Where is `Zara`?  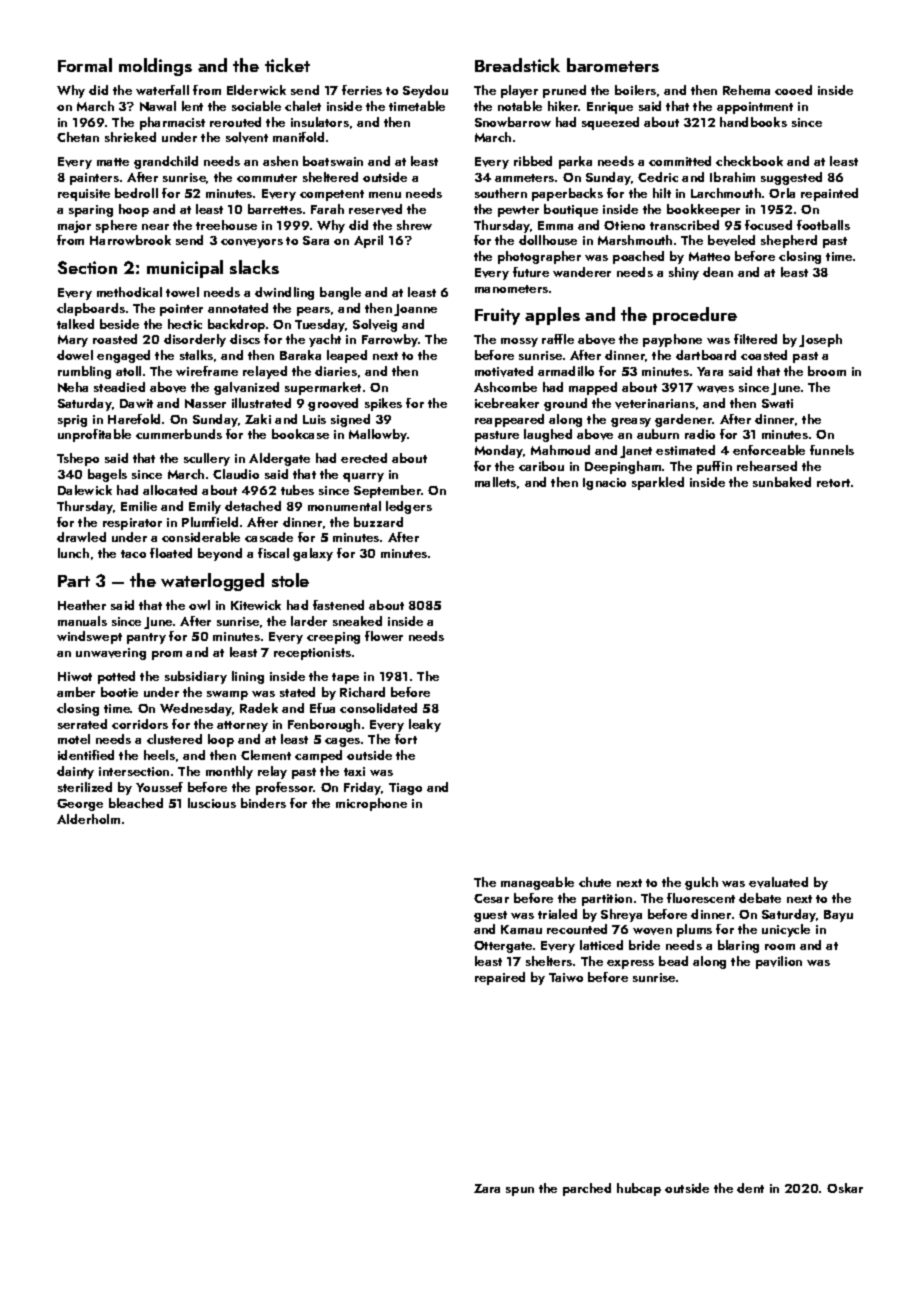
Zara is located at coordinates (487, 1188).
